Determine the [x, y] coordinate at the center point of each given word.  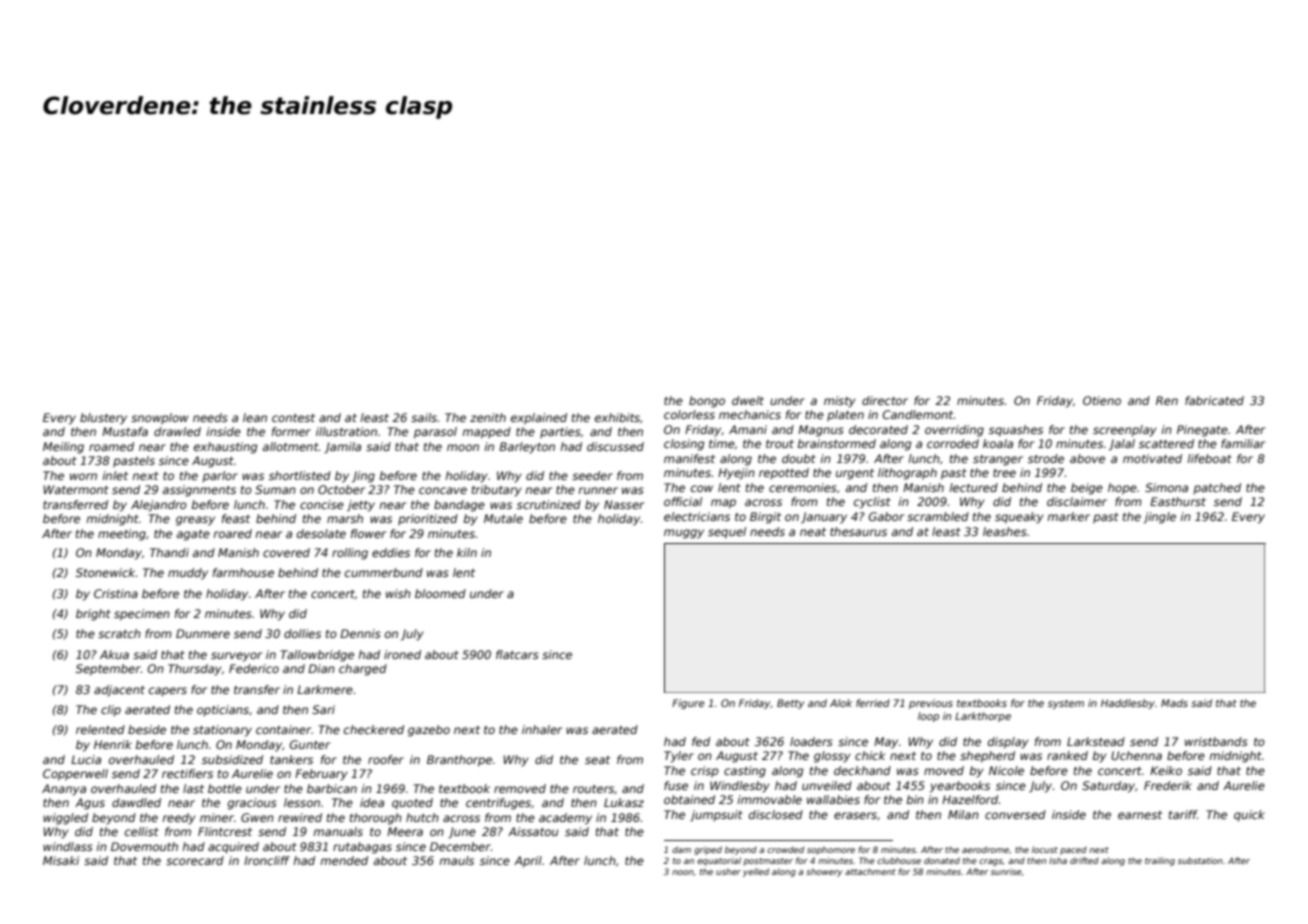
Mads [1174, 703]
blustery [103, 419]
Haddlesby [1128, 704]
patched [1217, 489]
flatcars [517, 654]
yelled [756, 872]
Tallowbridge [317, 656]
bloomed [440, 593]
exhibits [617, 417]
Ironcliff [267, 860]
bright [93, 615]
